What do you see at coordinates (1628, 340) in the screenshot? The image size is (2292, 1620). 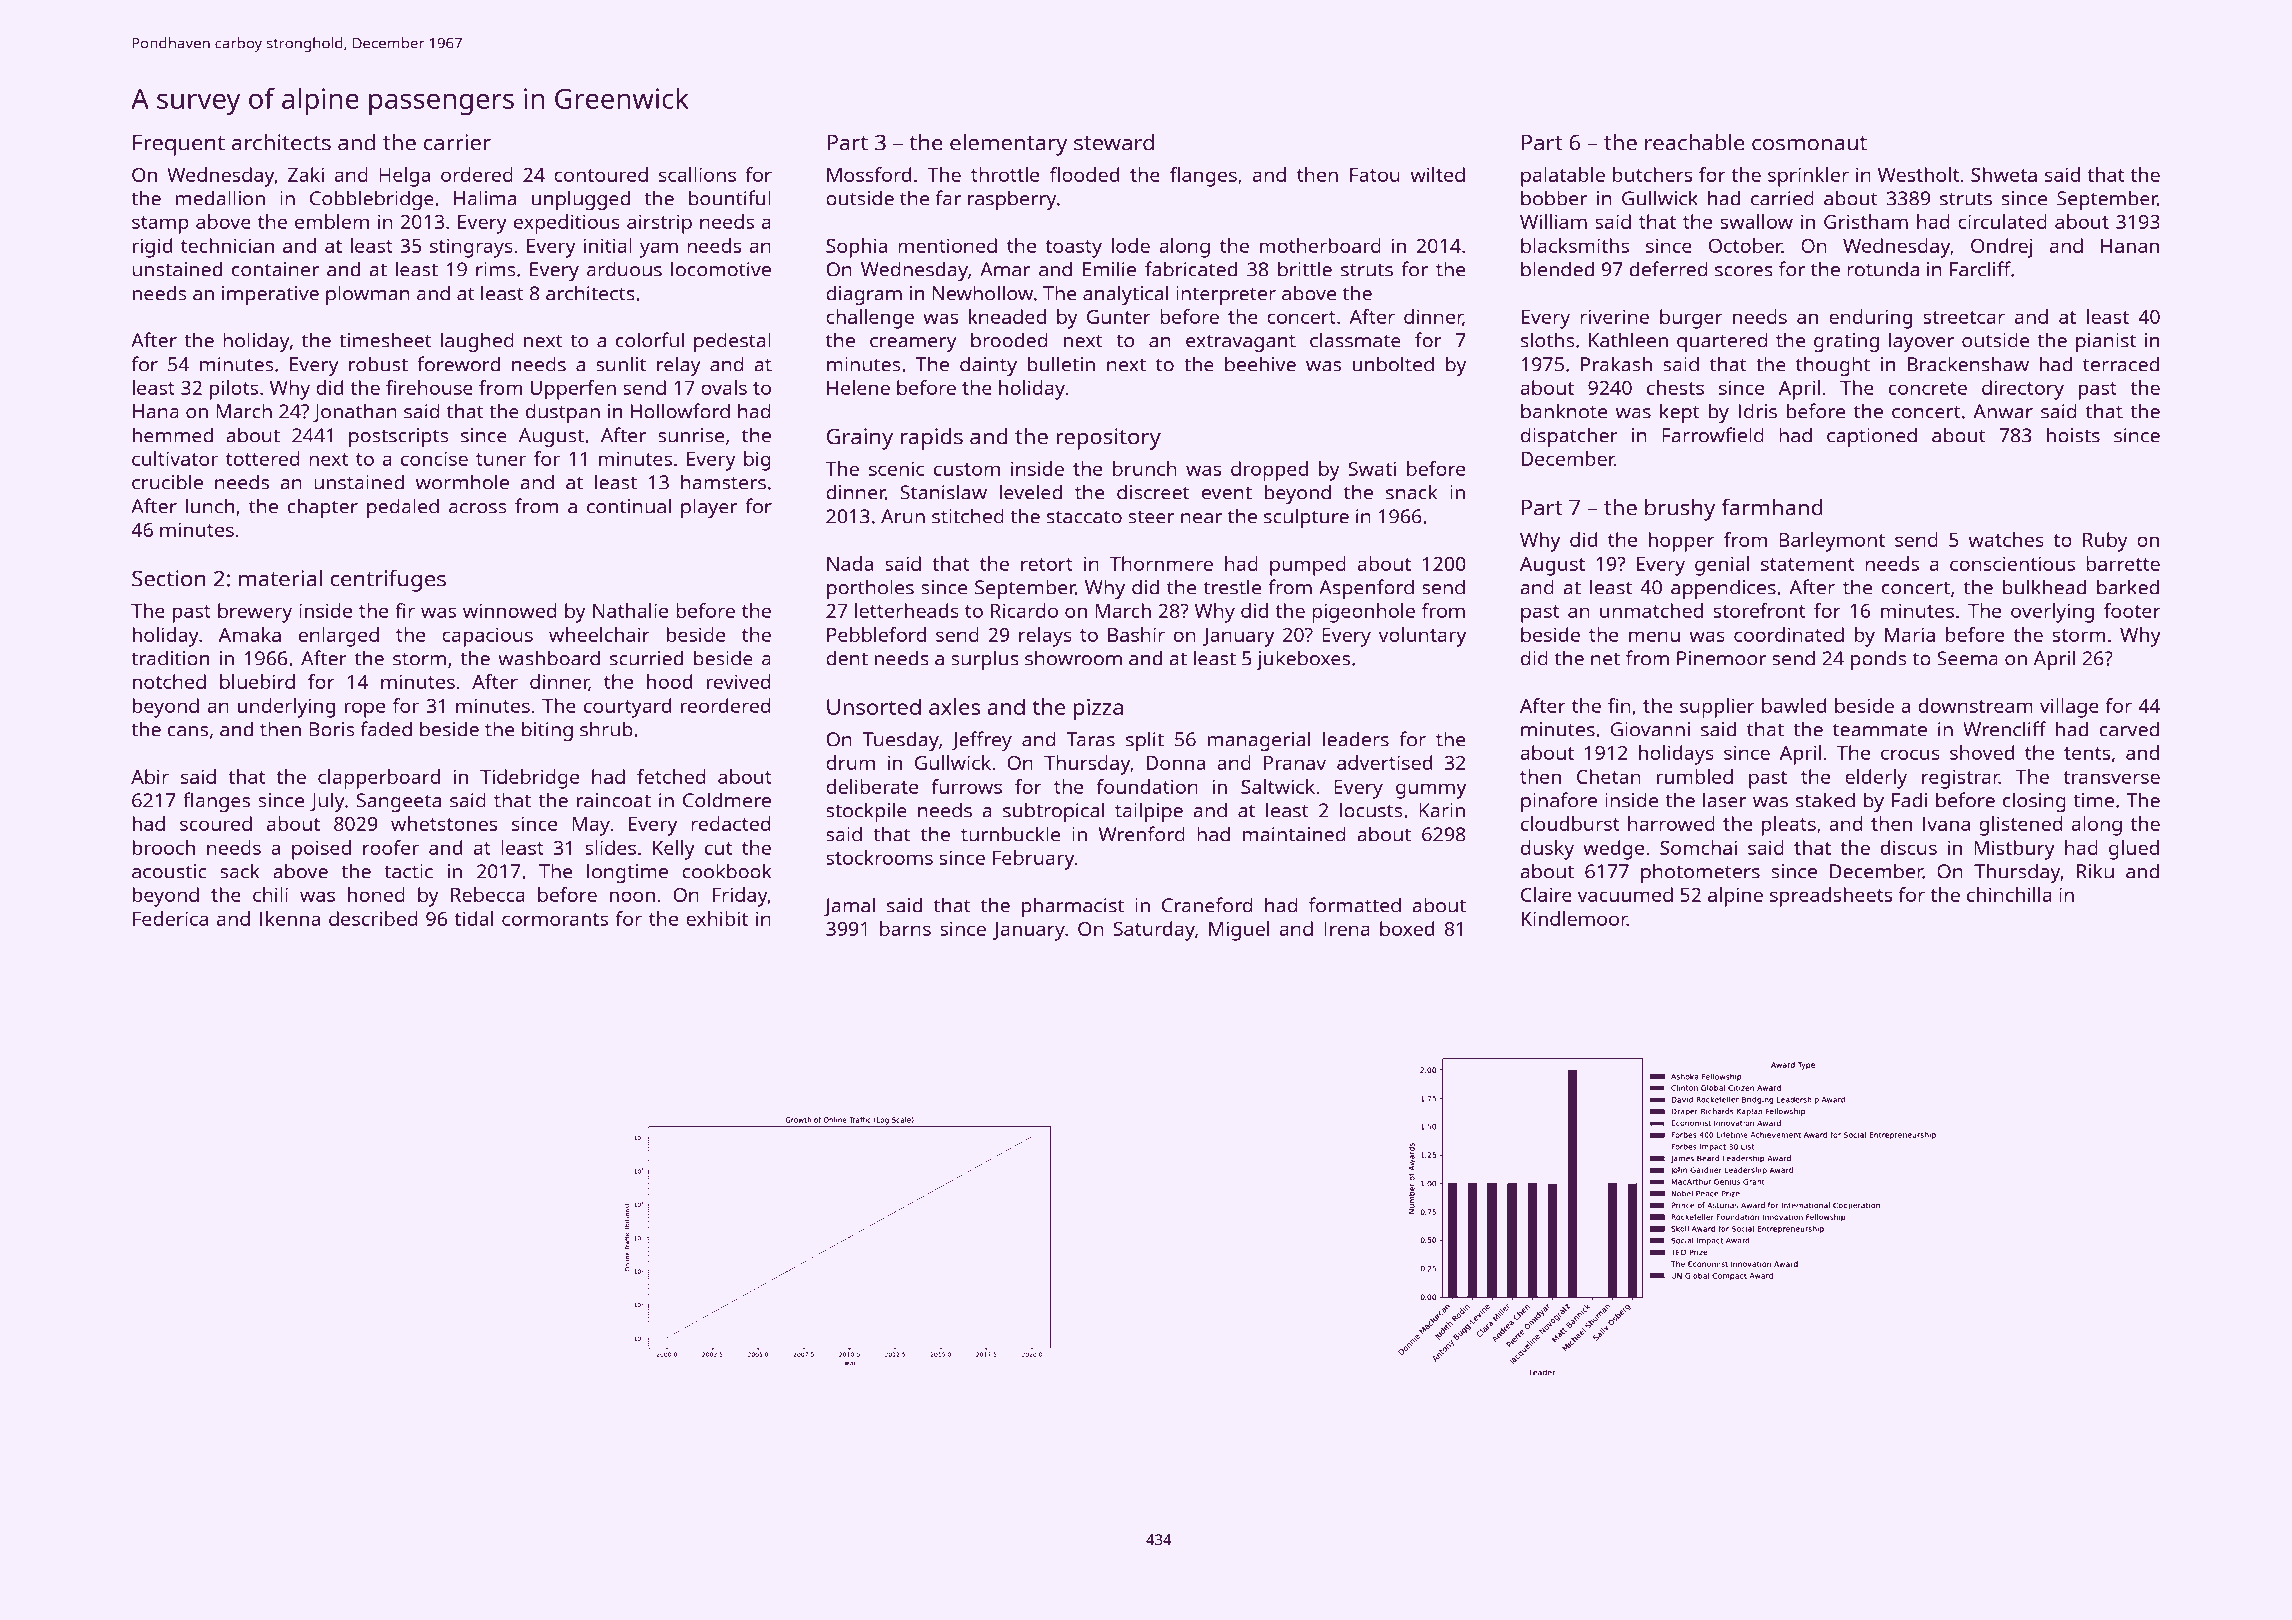 I see `Kathleen` at bounding box center [1628, 340].
